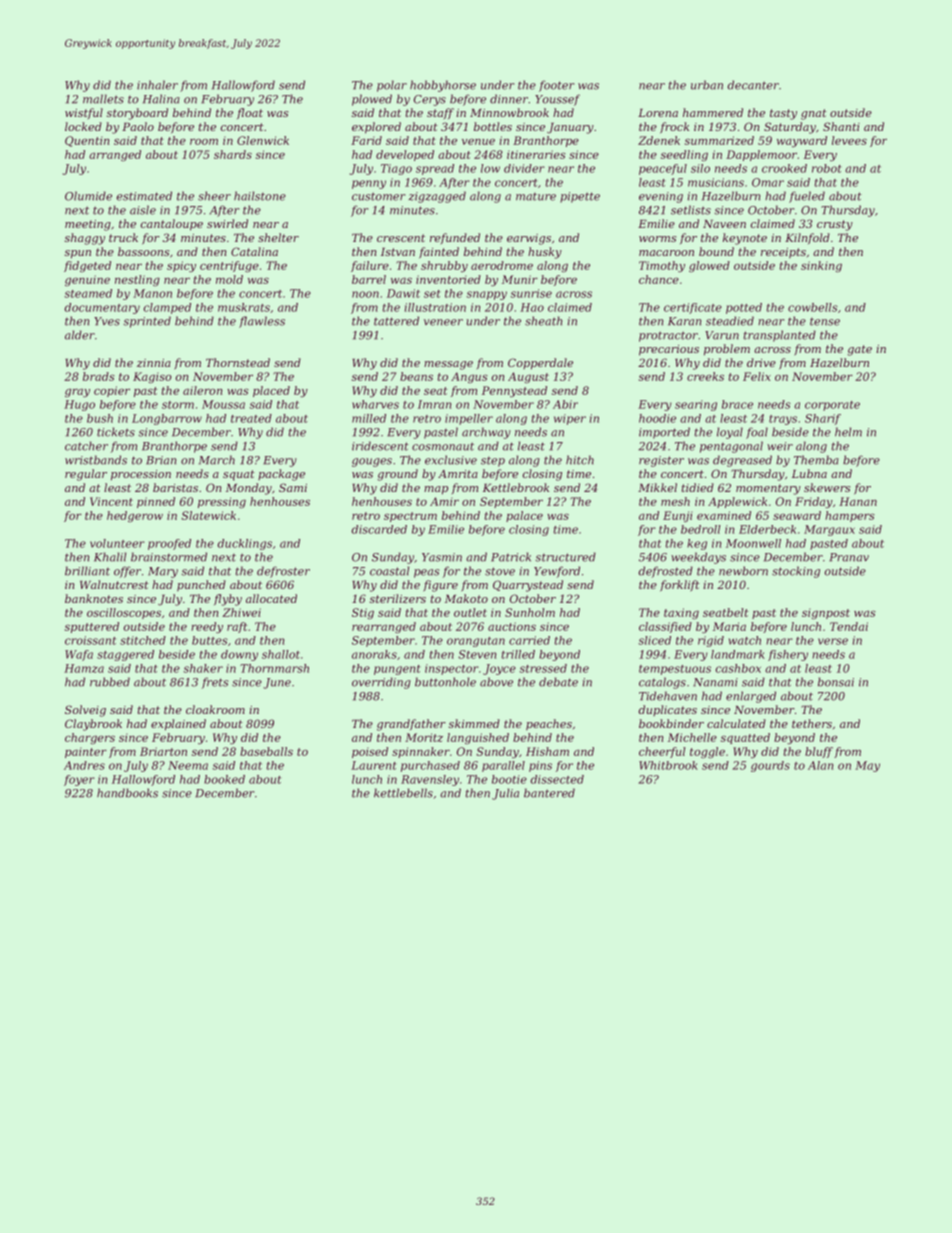 This page has width=952, height=1233. Describe the element at coordinates (442, 557) in the page. I see `Yasmin` at that location.
